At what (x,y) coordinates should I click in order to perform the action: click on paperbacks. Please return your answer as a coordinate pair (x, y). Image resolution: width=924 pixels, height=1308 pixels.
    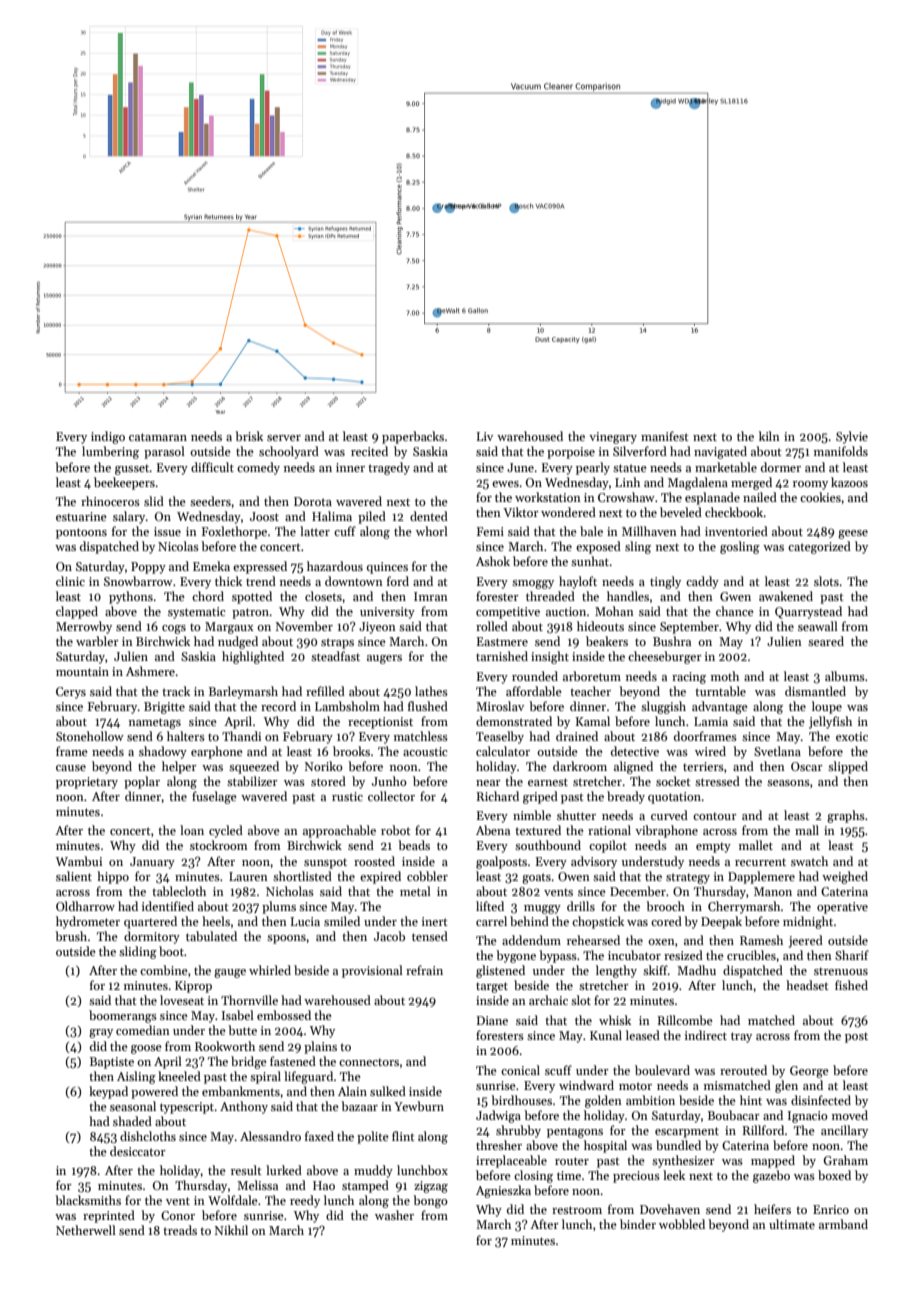
    Looking at the image, I should click on (413, 437).
